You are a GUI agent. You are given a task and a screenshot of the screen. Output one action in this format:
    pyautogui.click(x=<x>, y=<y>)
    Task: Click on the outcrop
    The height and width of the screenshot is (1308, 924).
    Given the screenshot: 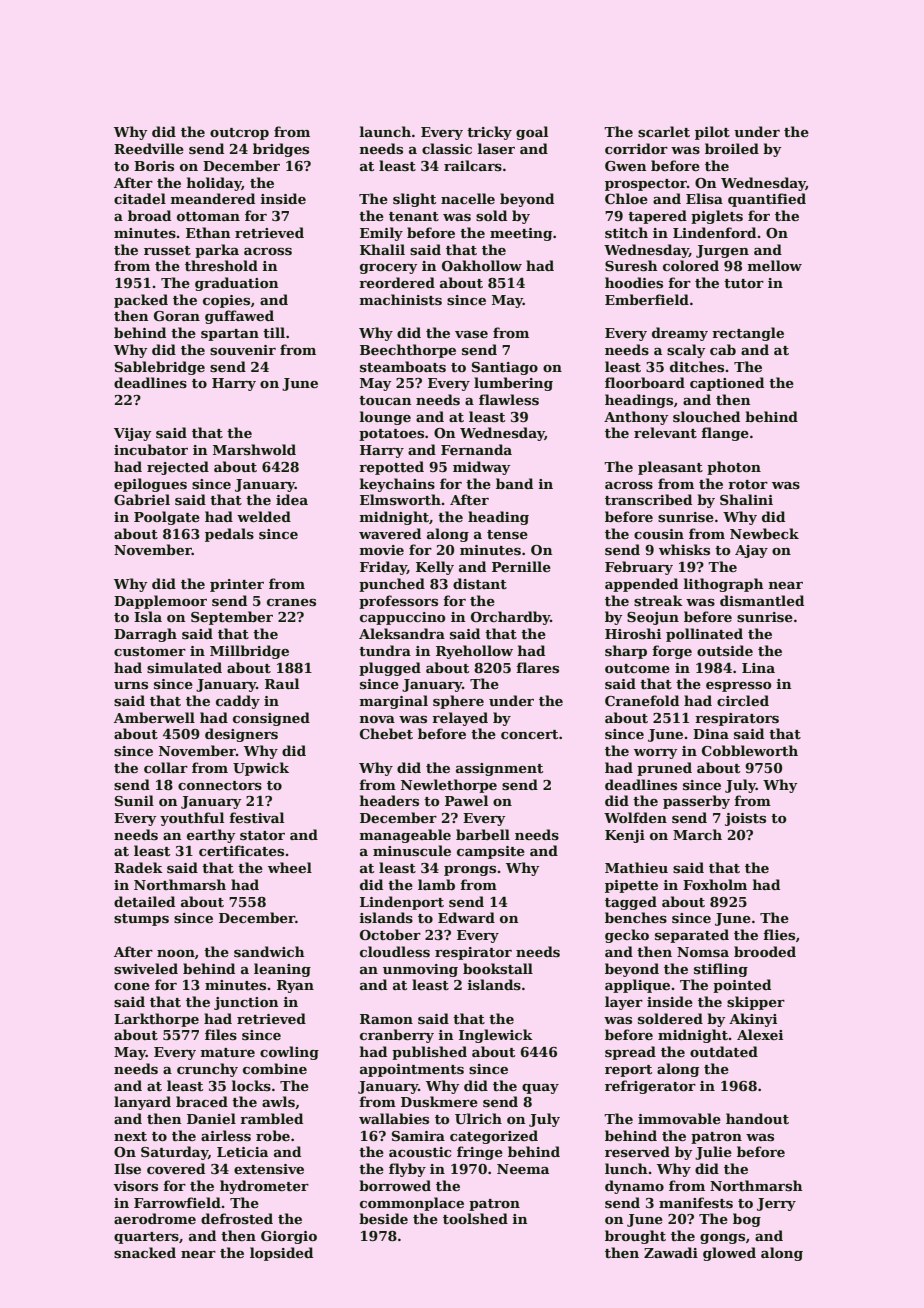 What is the action you would take?
    pyautogui.click(x=239, y=134)
